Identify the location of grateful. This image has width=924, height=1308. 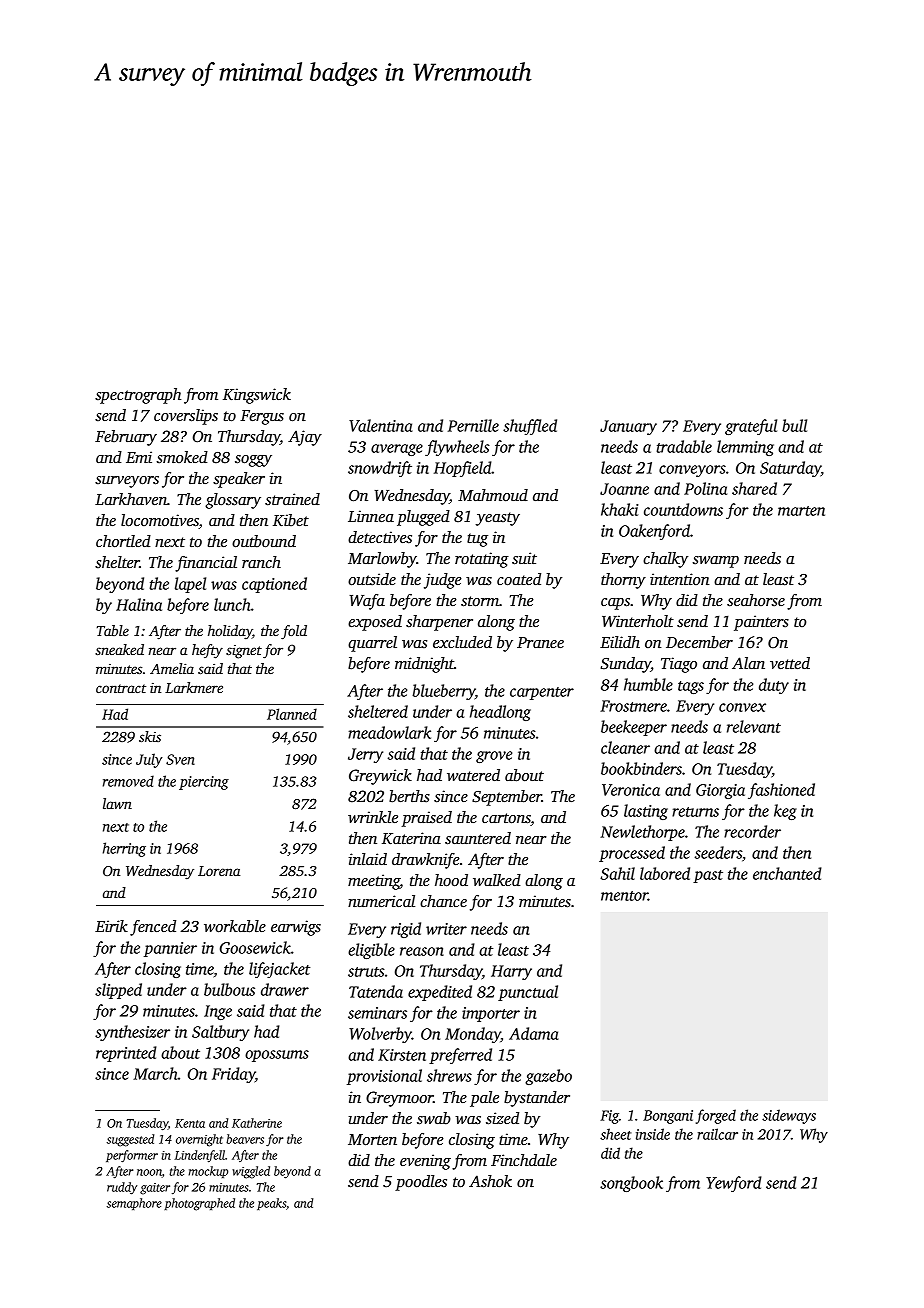
(751, 427).
